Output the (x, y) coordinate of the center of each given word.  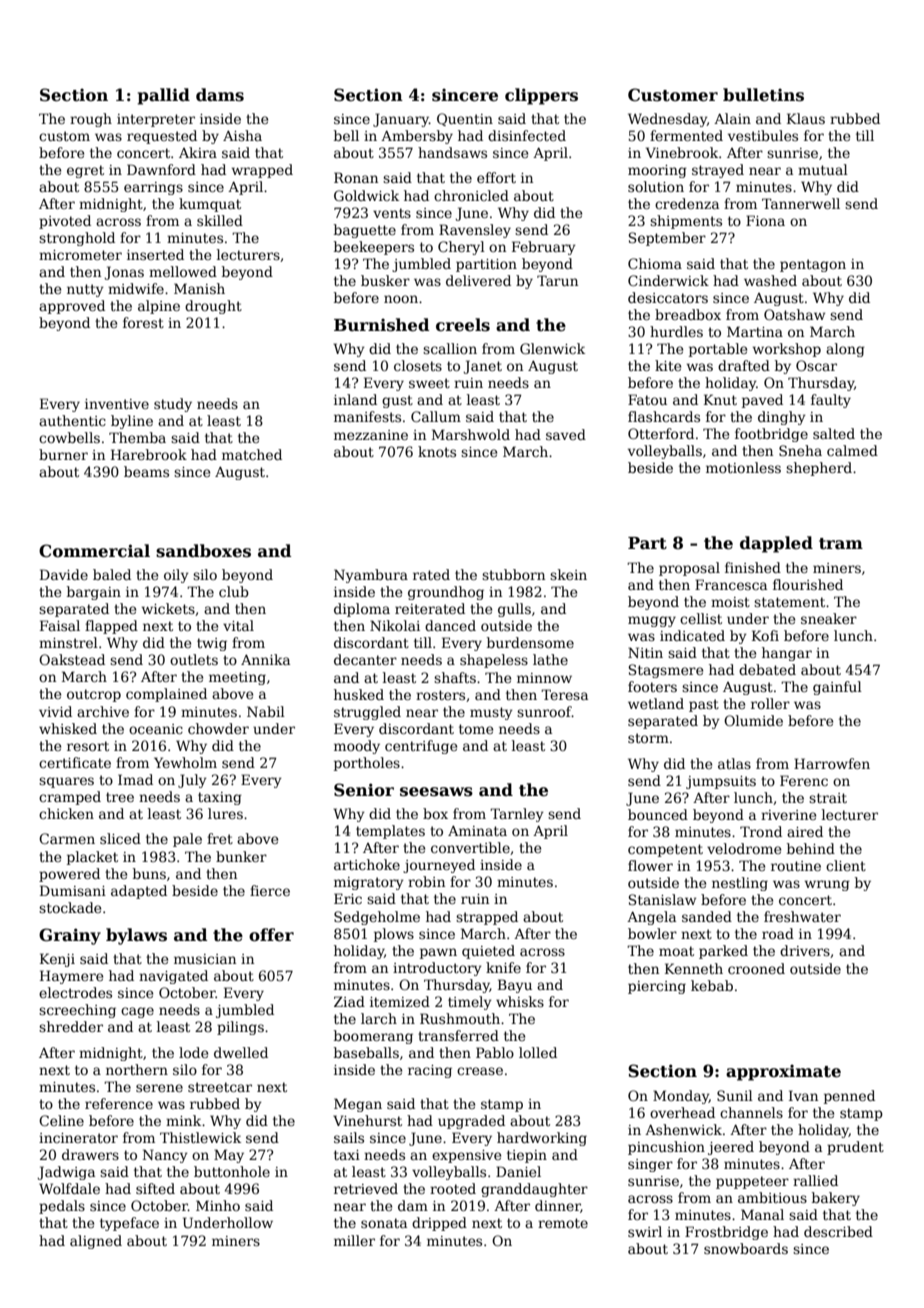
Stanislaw (662, 899)
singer (650, 1165)
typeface (129, 1224)
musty (491, 713)
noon (401, 299)
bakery (836, 1199)
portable (718, 350)
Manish (199, 288)
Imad (135, 779)
